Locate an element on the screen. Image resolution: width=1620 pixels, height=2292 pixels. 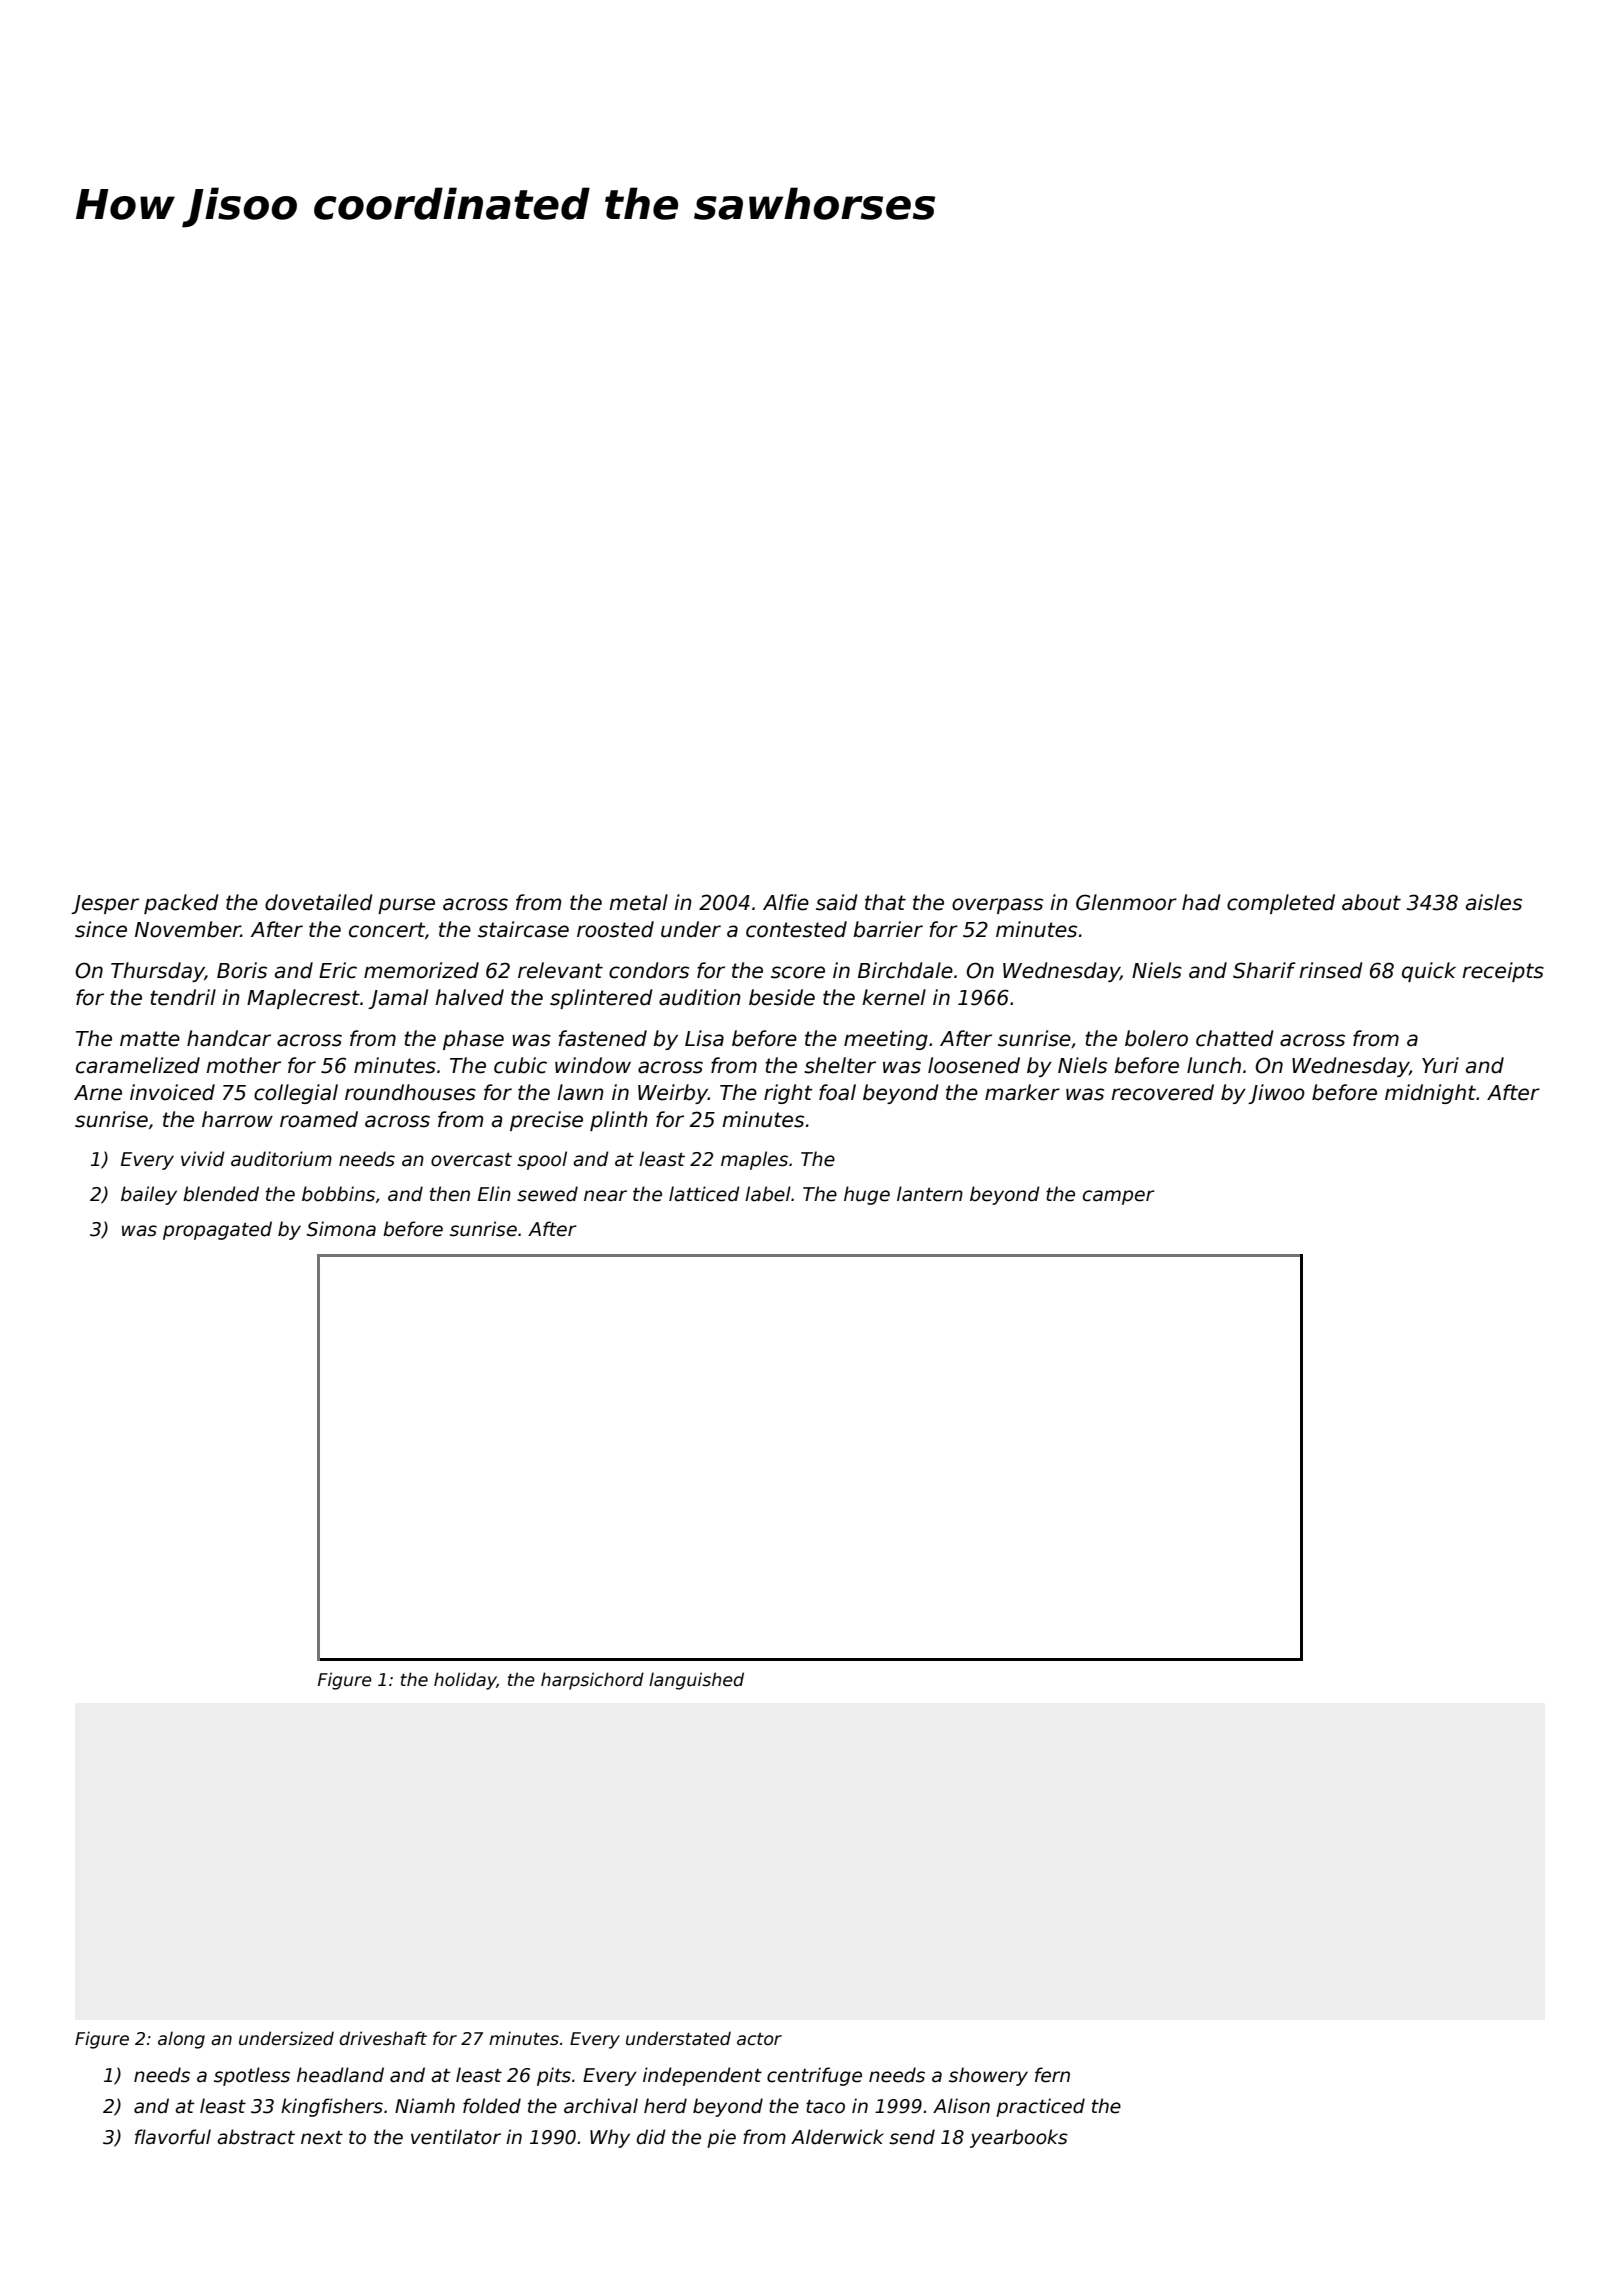
languished is located at coordinates (696, 1681).
